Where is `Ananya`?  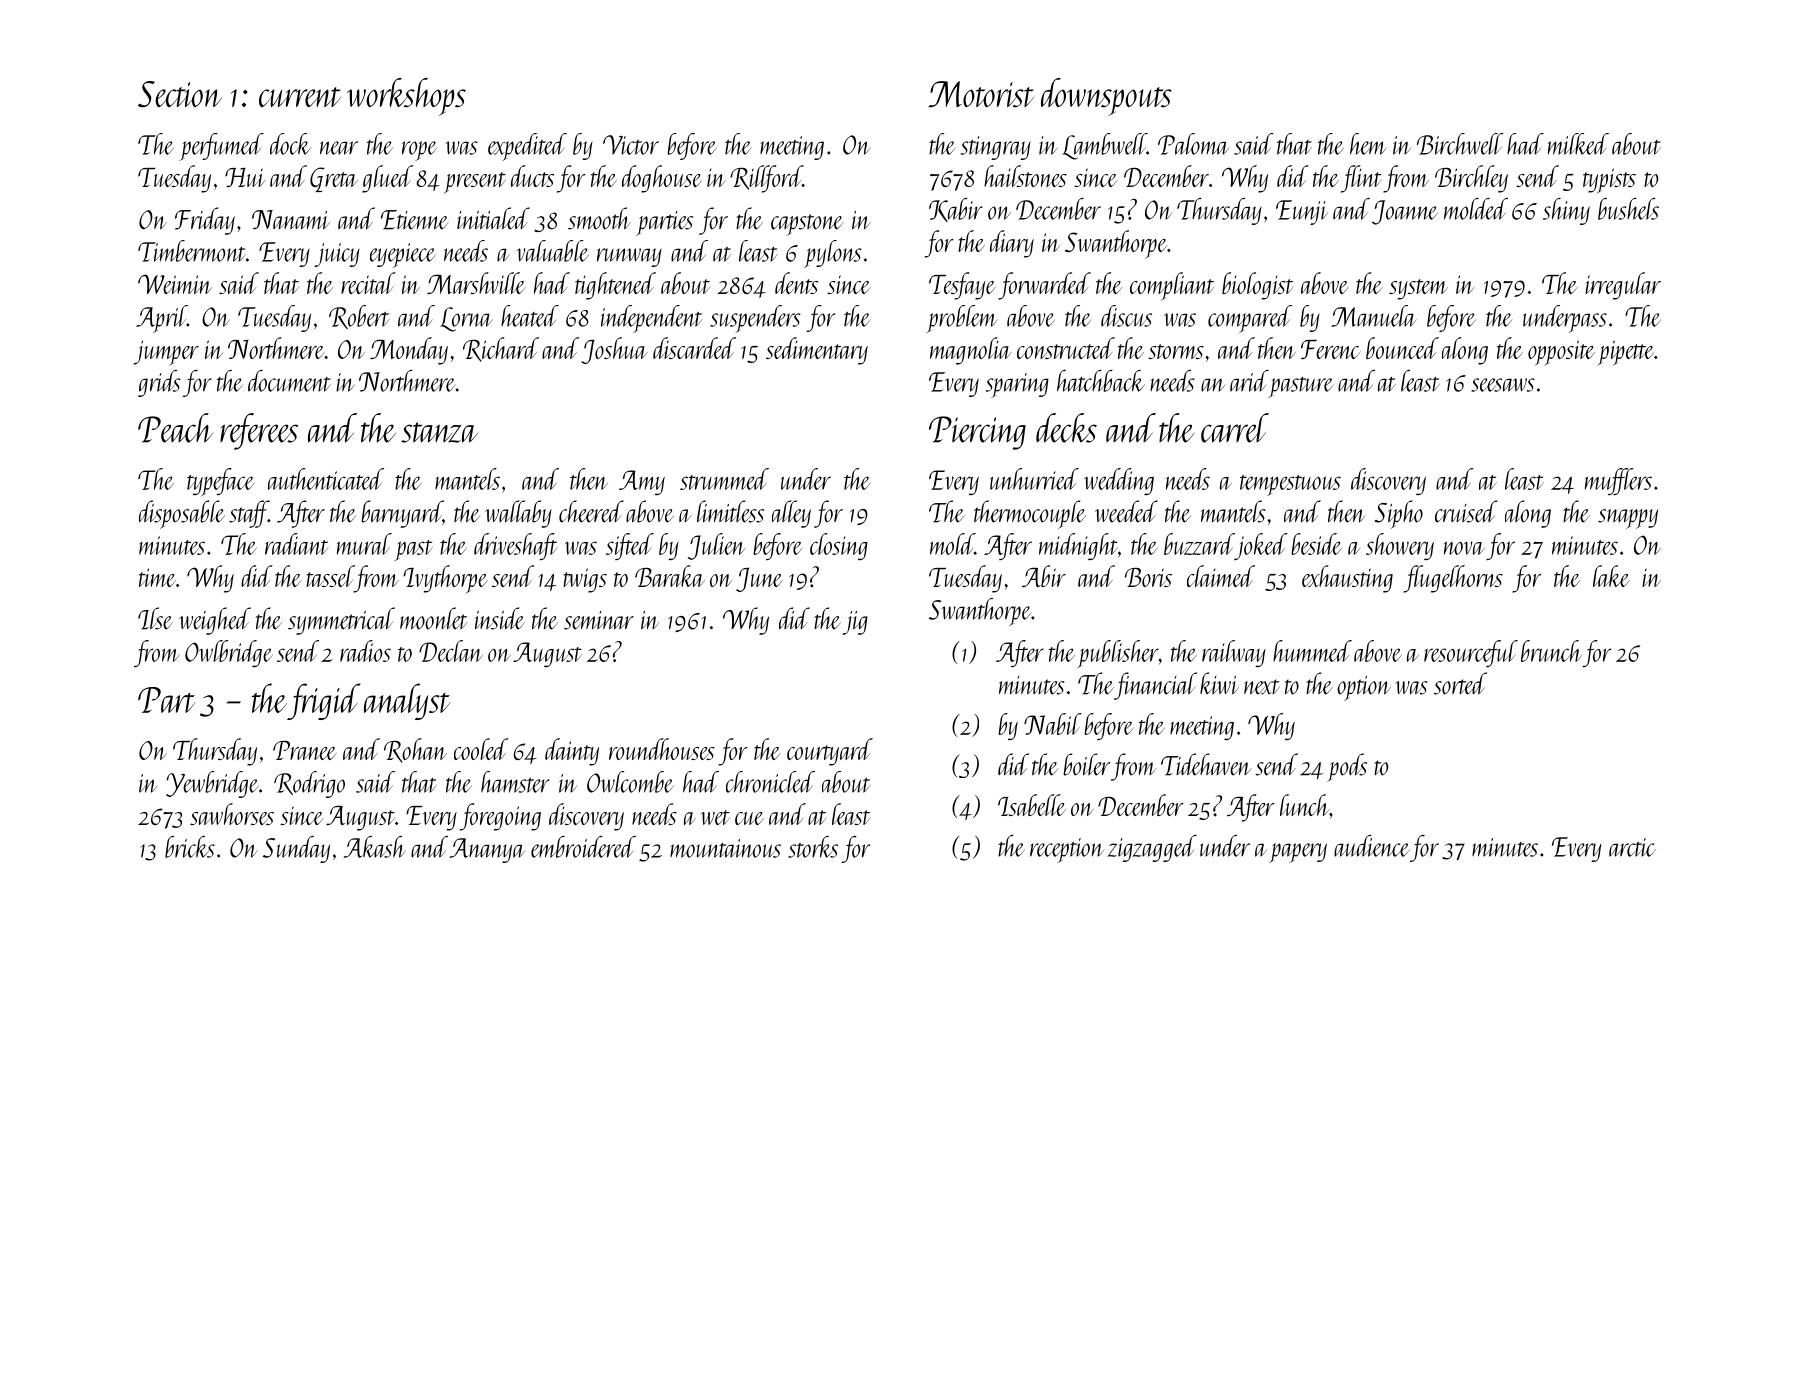 Ananya is located at coordinates (487, 850).
